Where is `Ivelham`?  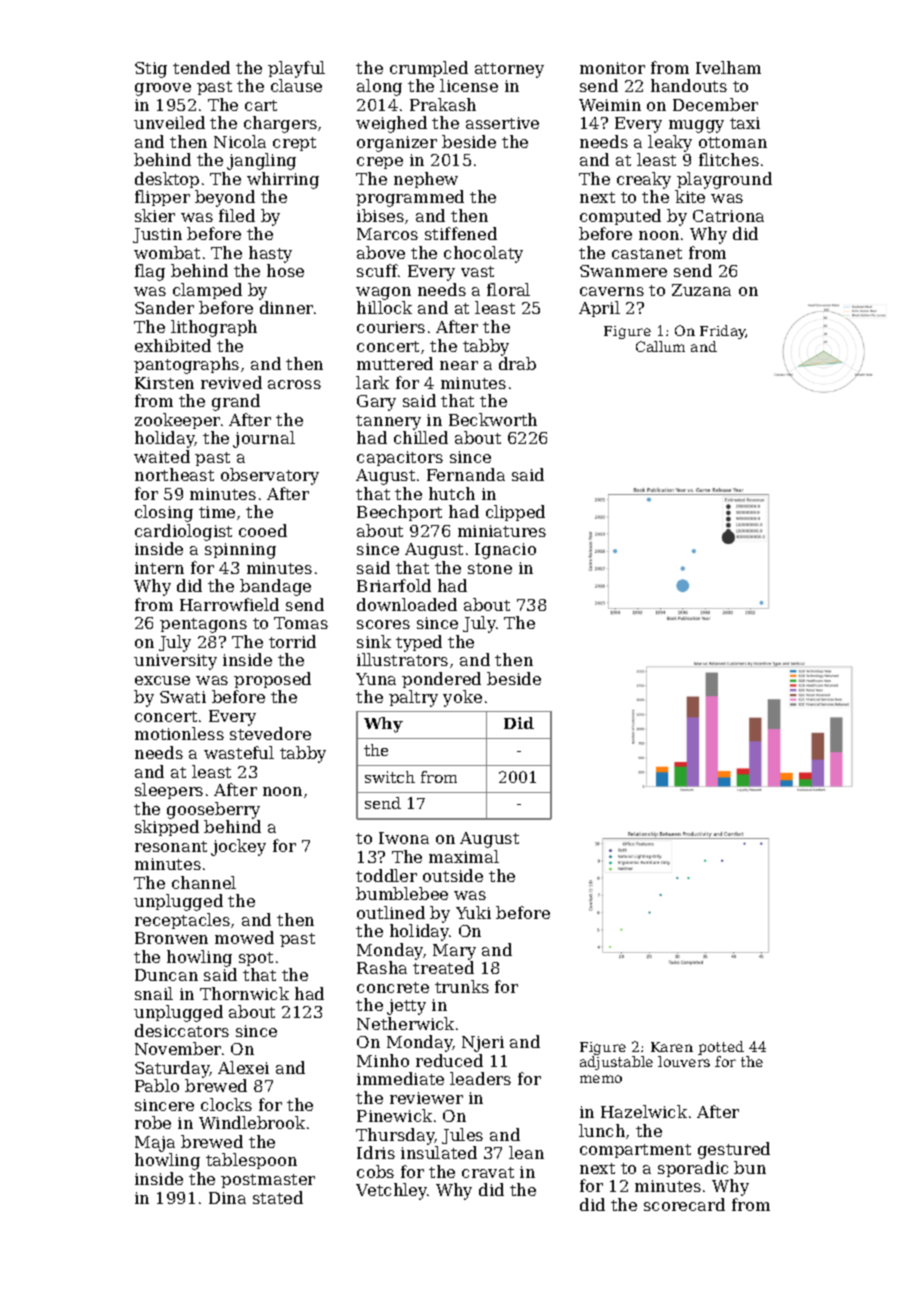 Ivelham is located at coordinates (728, 67).
